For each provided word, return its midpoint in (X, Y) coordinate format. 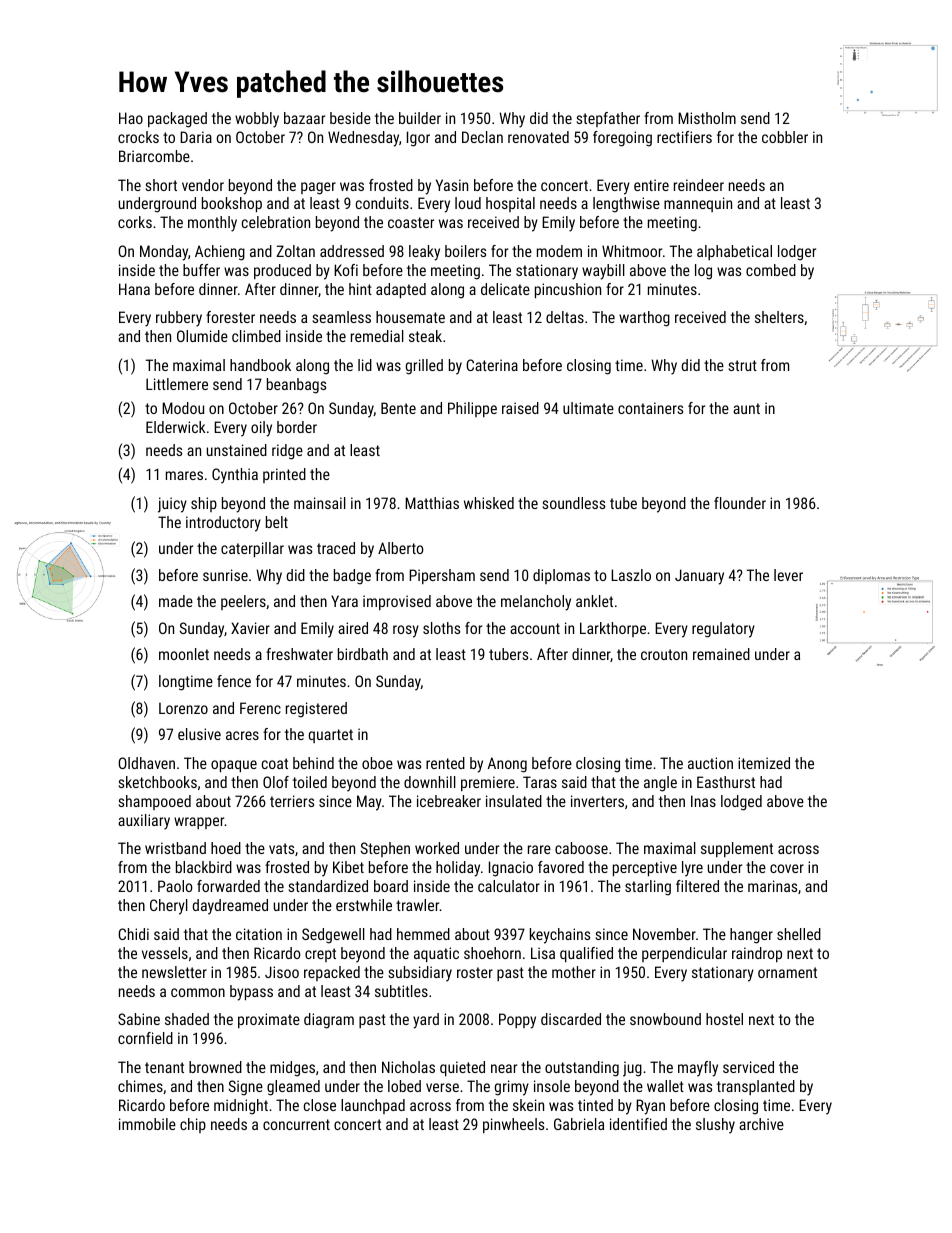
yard (426, 1021)
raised (520, 408)
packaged (177, 120)
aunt (746, 408)
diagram (329, 1021)
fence (234, 681)
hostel (724, 1019)
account (535, 628)
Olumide (202, 336)
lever (788, 575)
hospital (510, 204)
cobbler (785, 137)
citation (259, 934)
